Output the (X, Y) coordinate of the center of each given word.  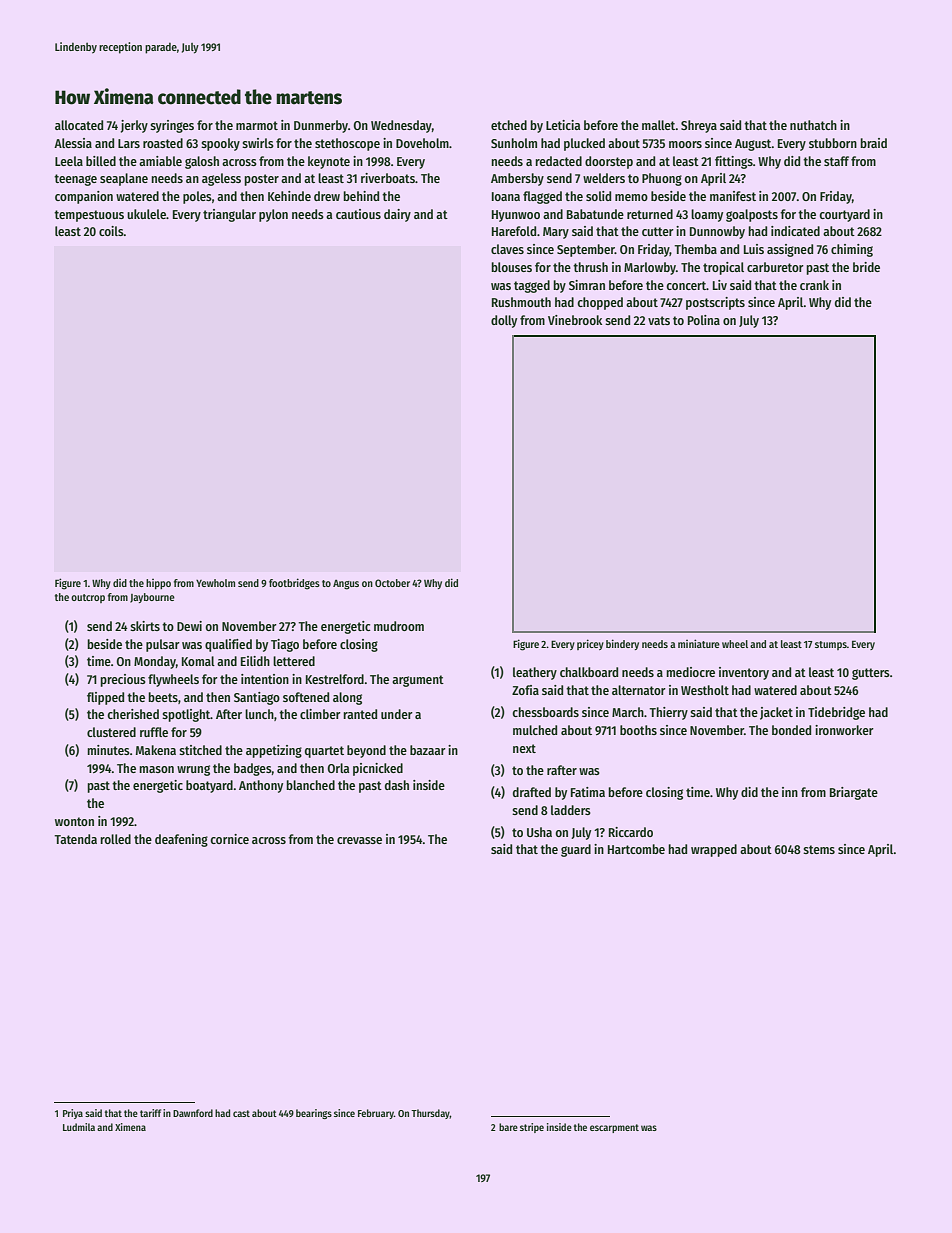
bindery (622, 644)
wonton (74, 821)
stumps (831, 645)
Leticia (563, 125)
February (376, 1114)
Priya (73, 1114)
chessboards (545, 712)
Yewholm (215, 583)
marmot (257, 125)
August (753, 145)
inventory (744, 673)
